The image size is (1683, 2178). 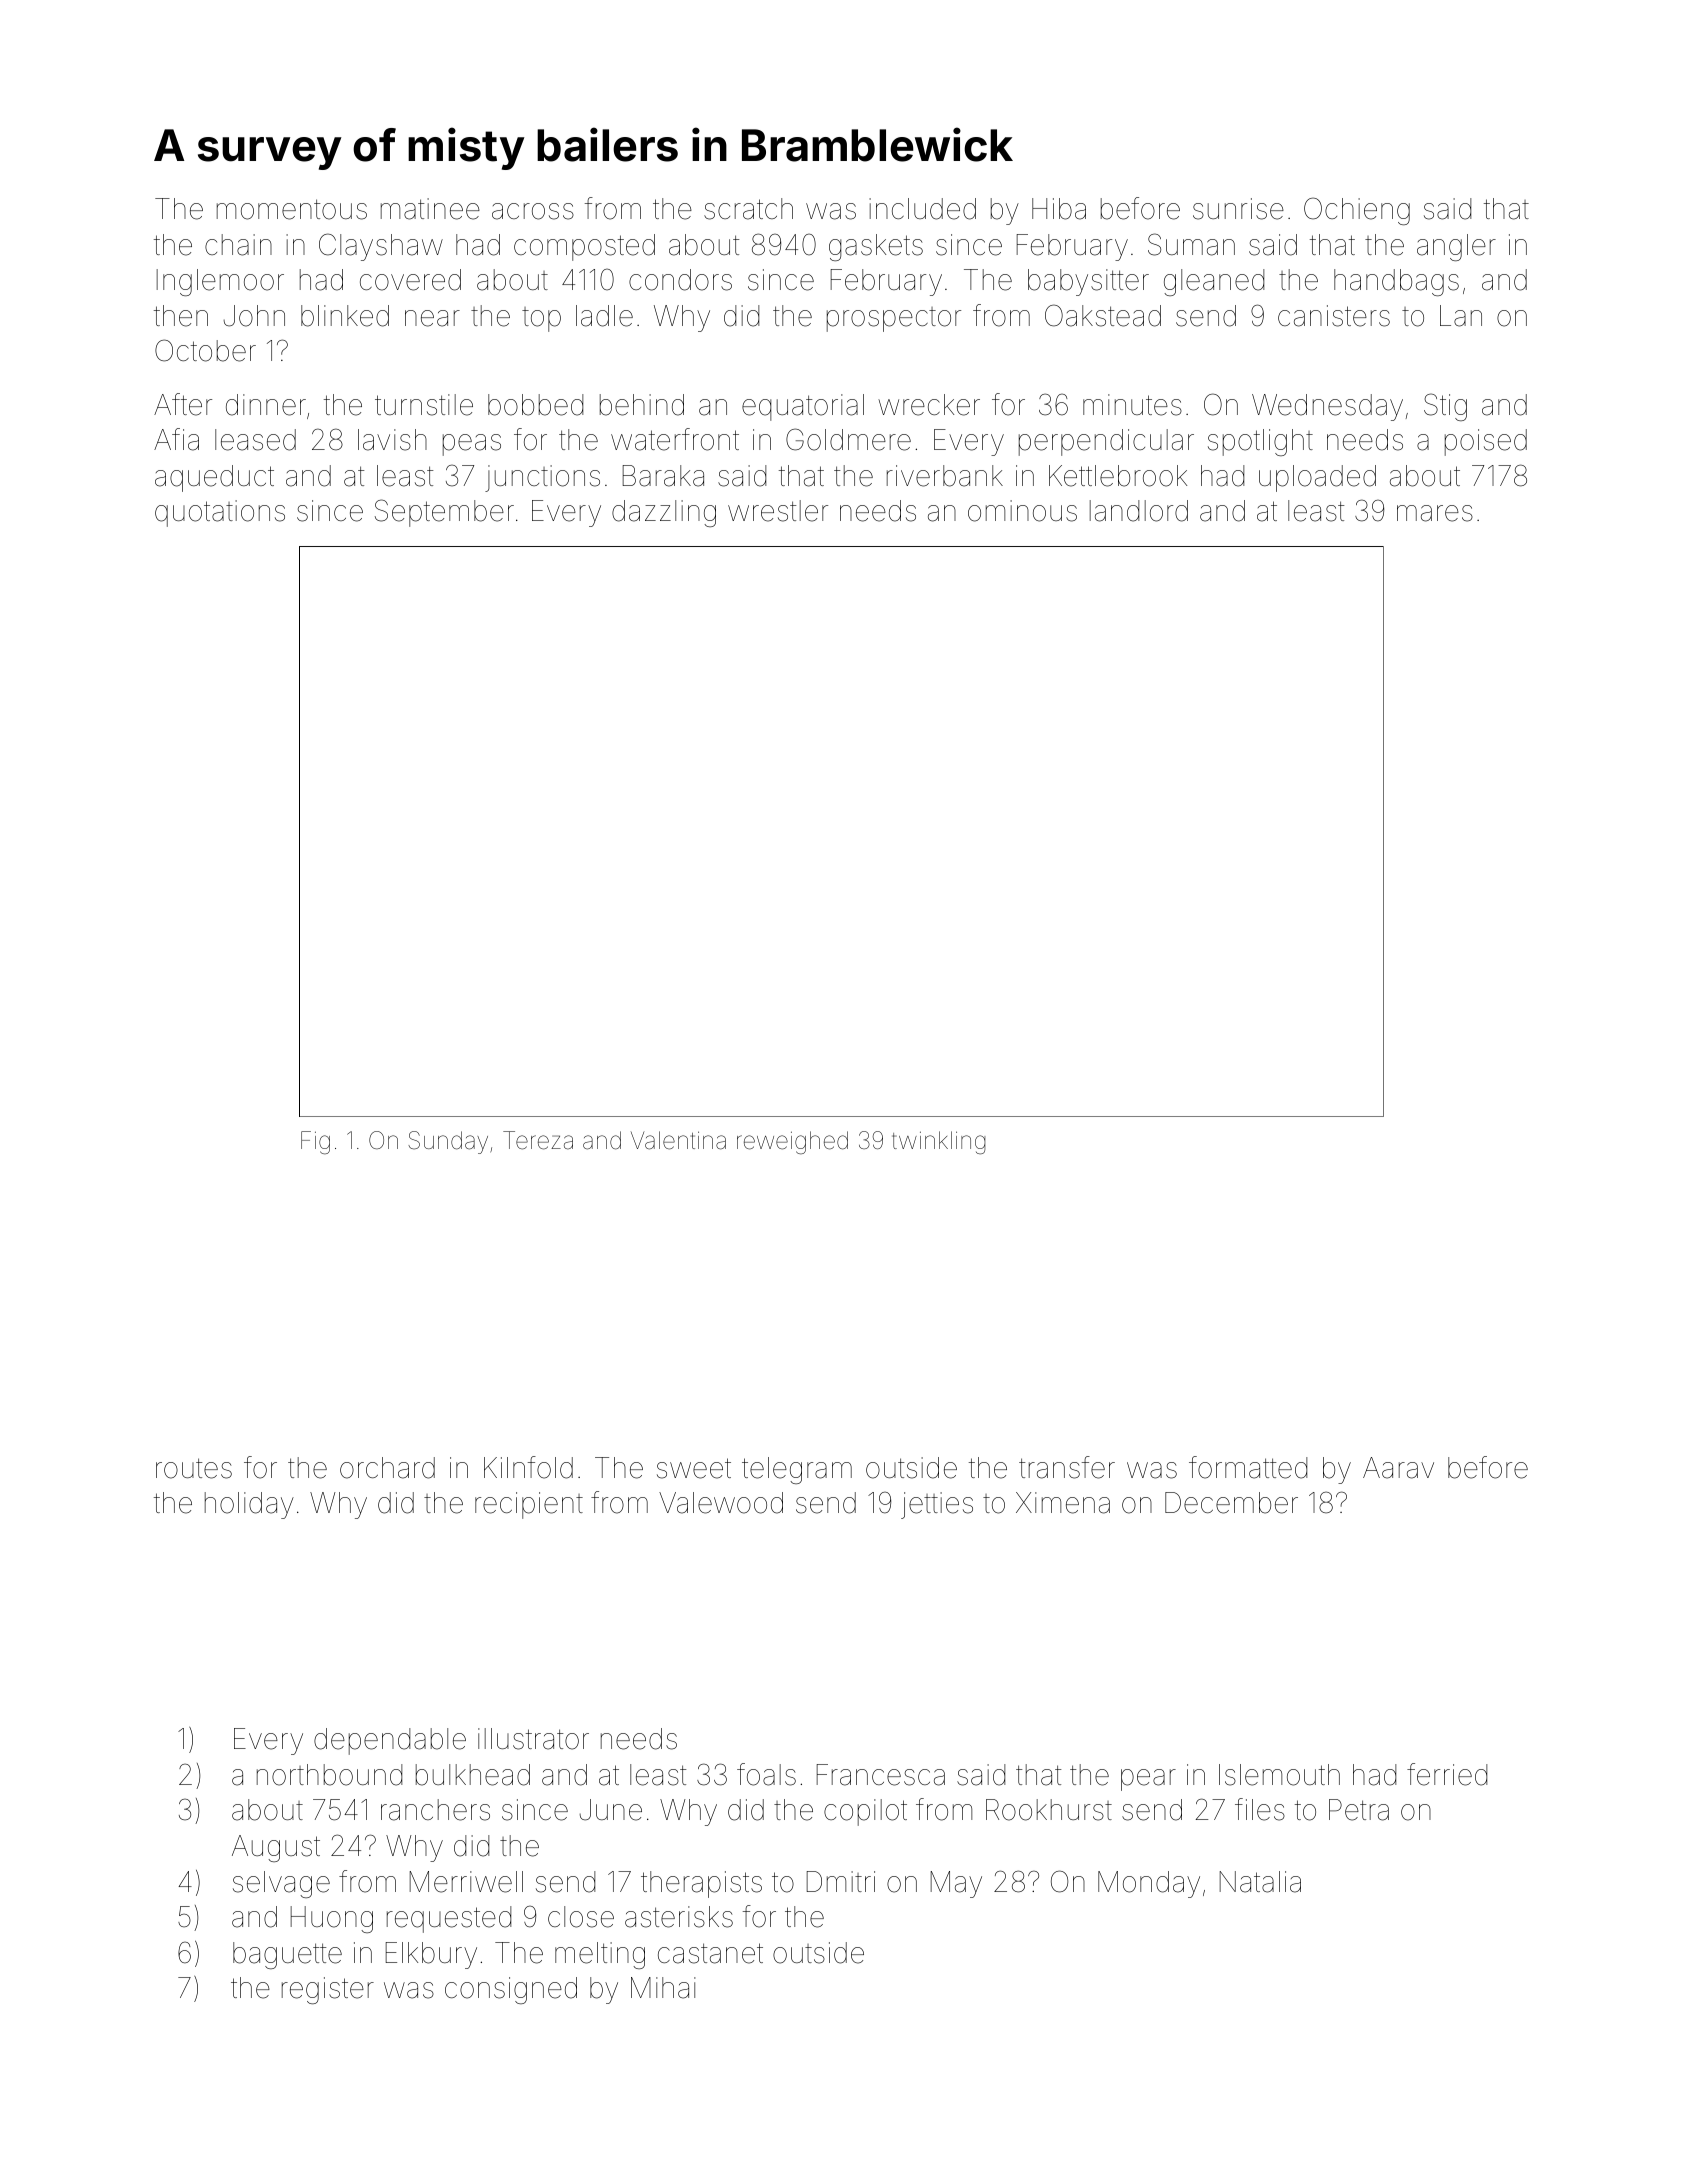 I want to click on turnstile, so click(x=424, y=405).
